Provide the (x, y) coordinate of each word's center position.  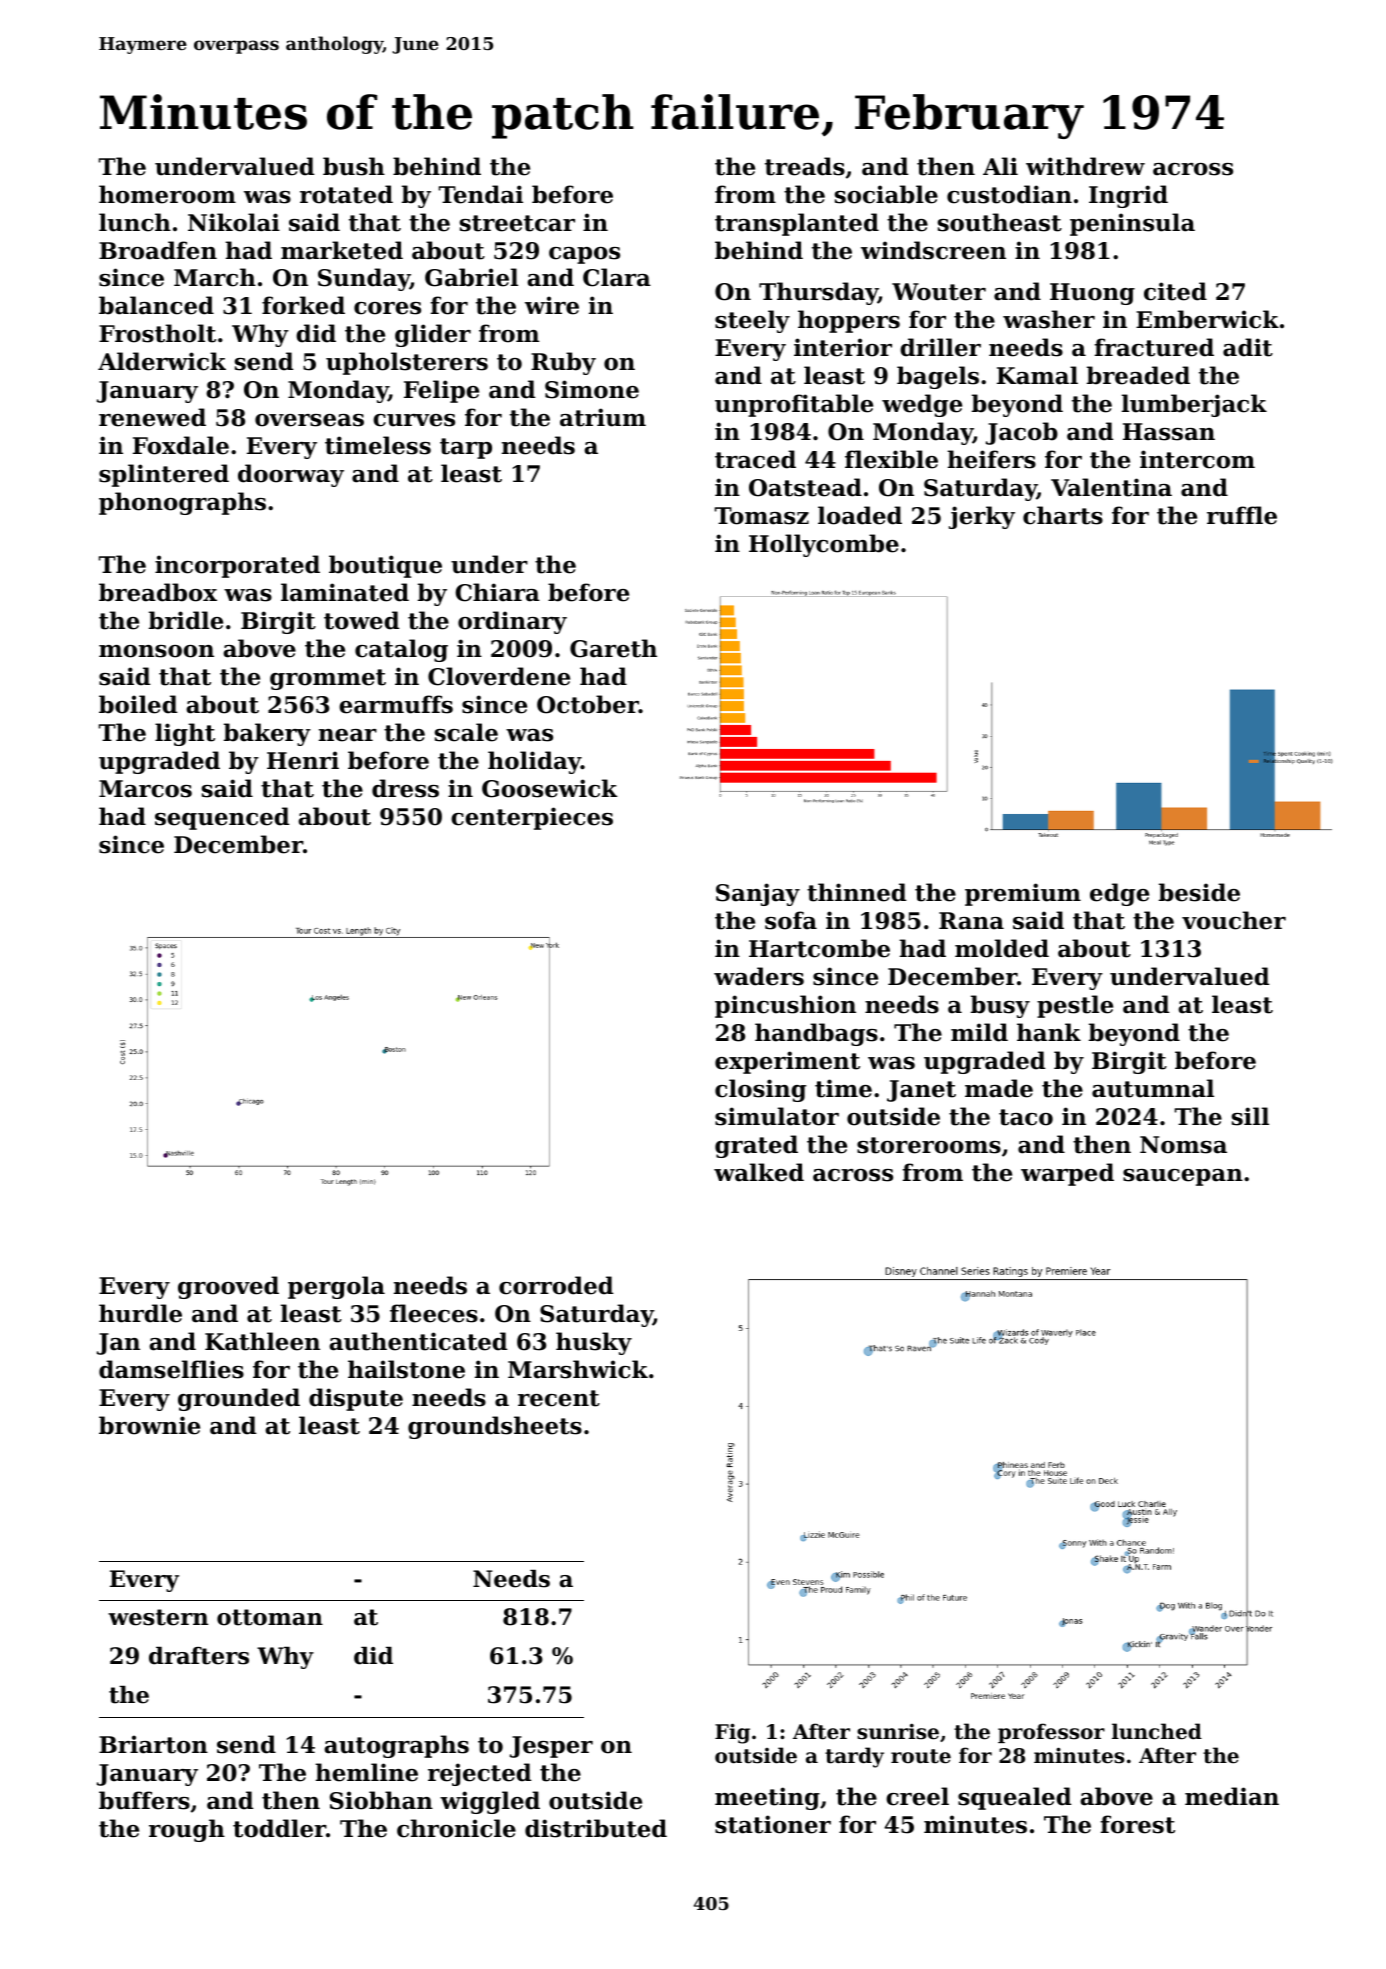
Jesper (551, 1747)
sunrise (898, 1731)
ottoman (270, 1617)
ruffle (1242, 515)
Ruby (563, 363)
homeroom (167, 194)
